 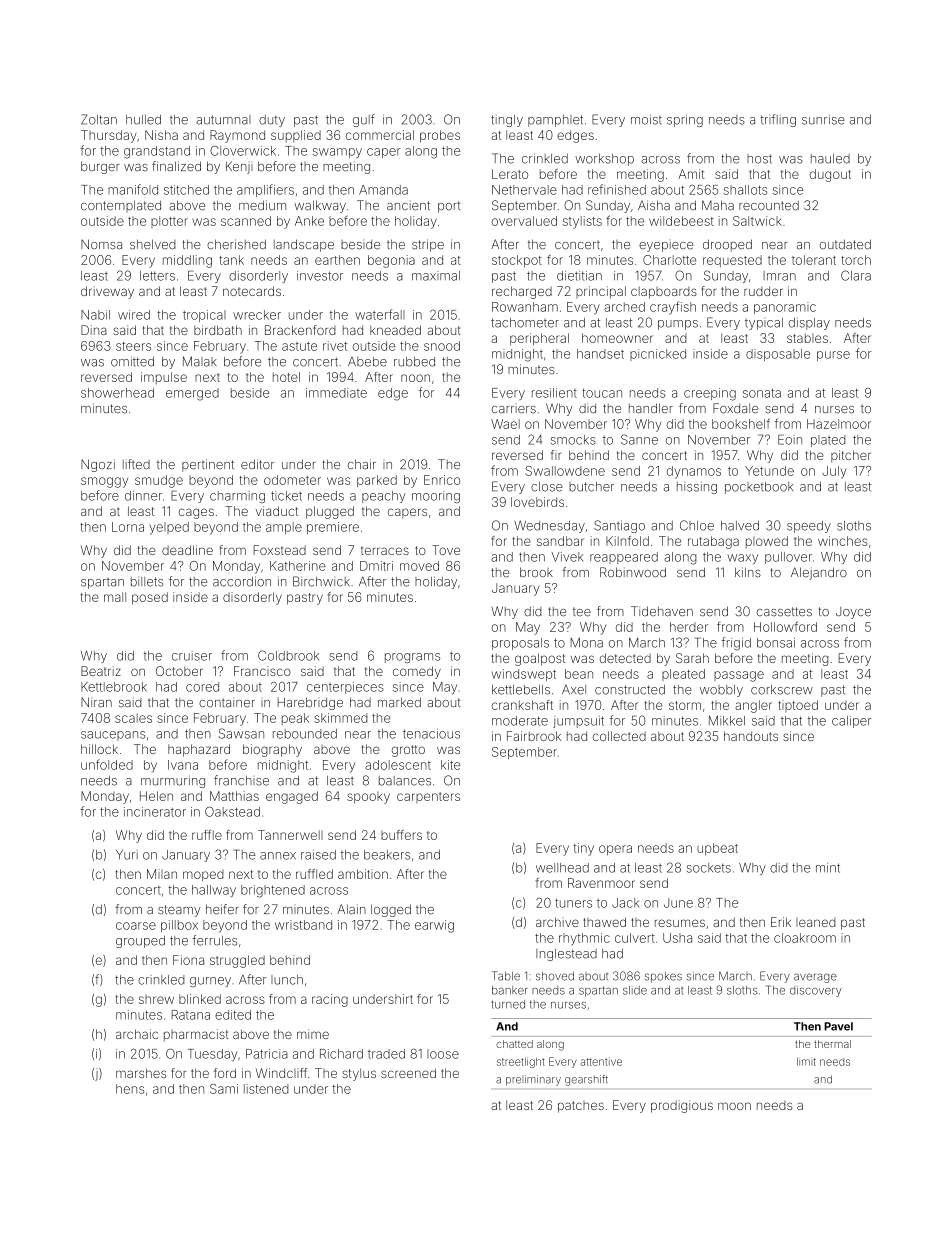 What do you see at coordinates (823, 119) in the image?
I see `sunrise` at bounding box center [823, 119].
